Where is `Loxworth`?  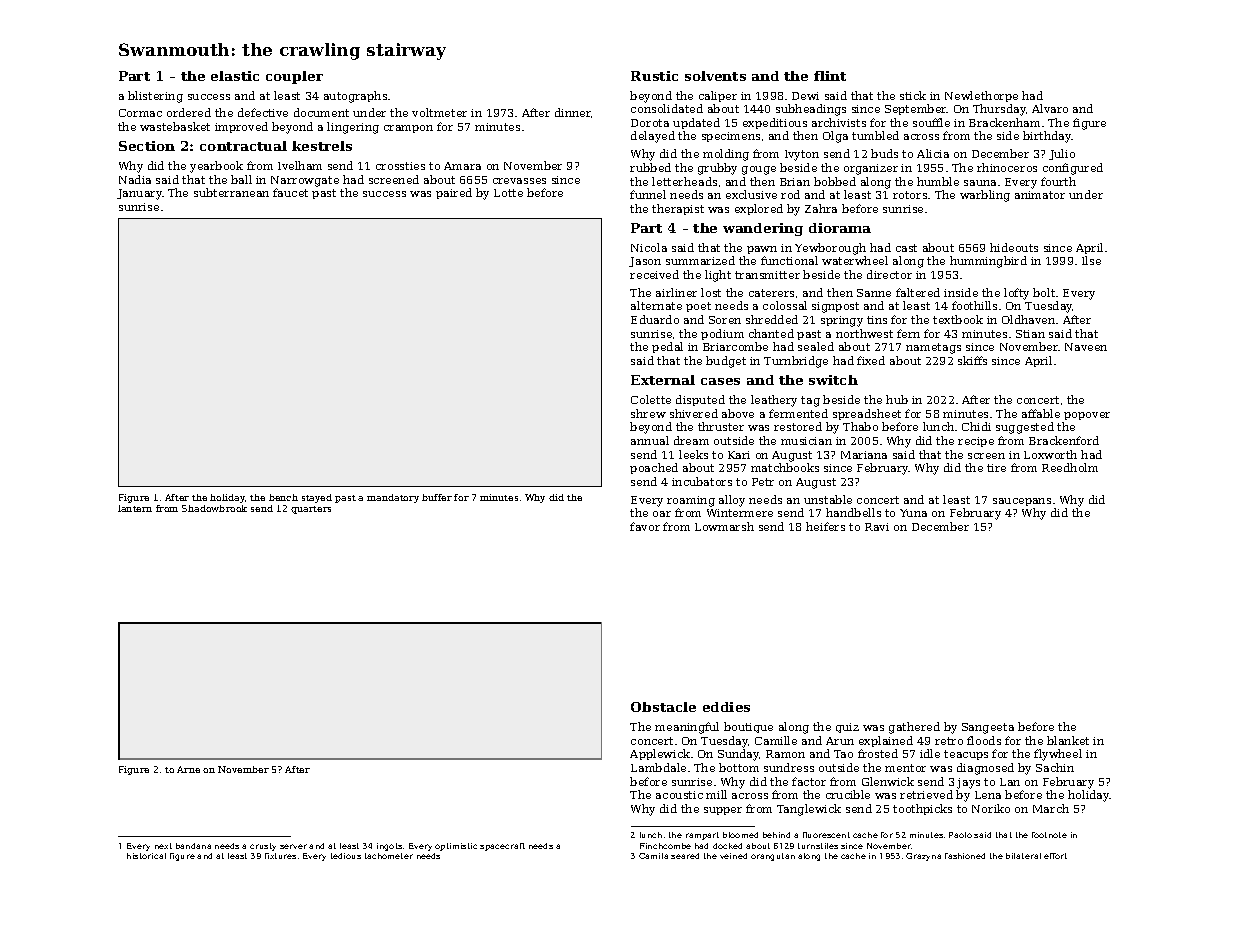 Loxworth is located at coordinates (1050, 454).
